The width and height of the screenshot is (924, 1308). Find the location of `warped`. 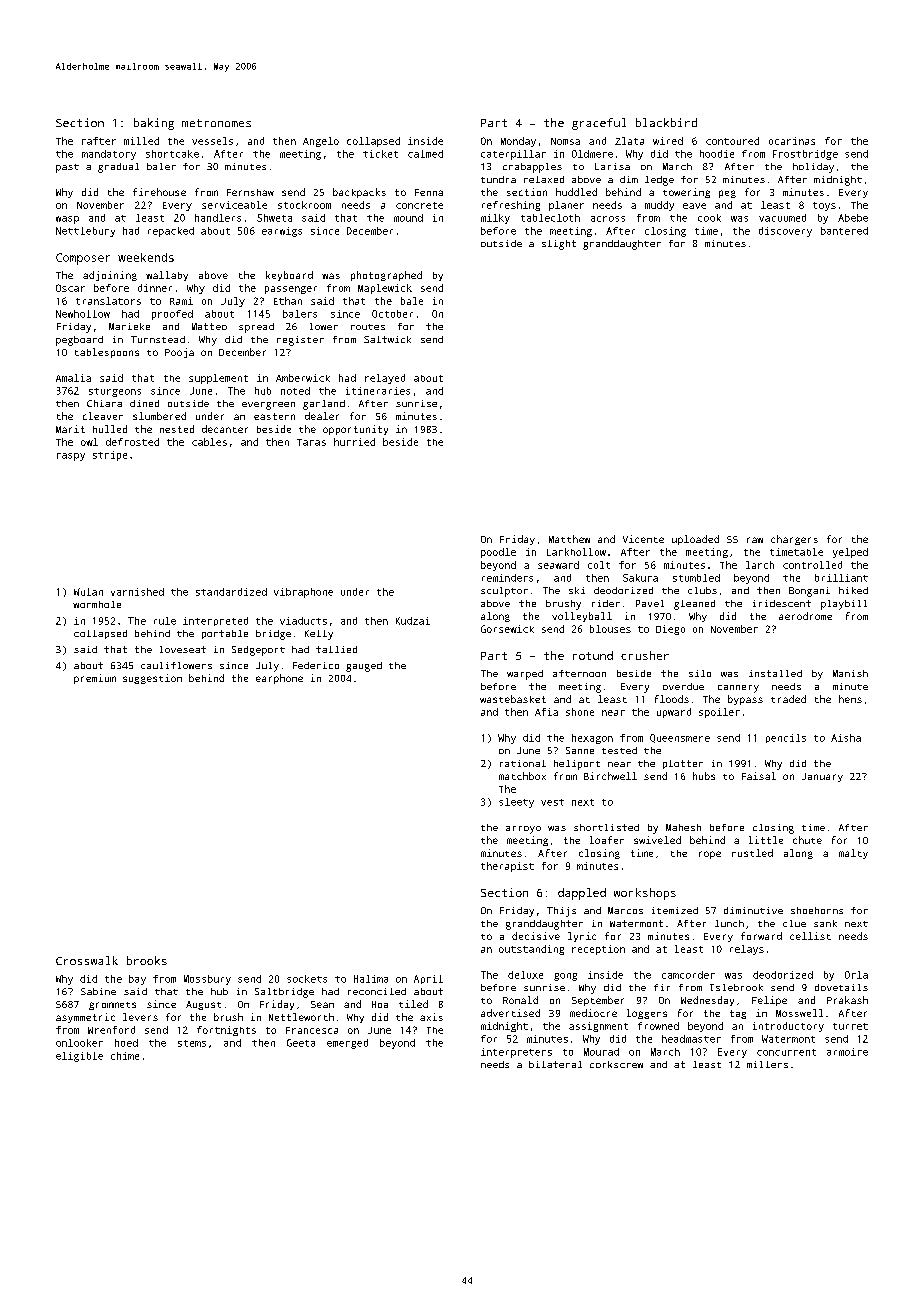

warped is located at coordinates (525, 675).
